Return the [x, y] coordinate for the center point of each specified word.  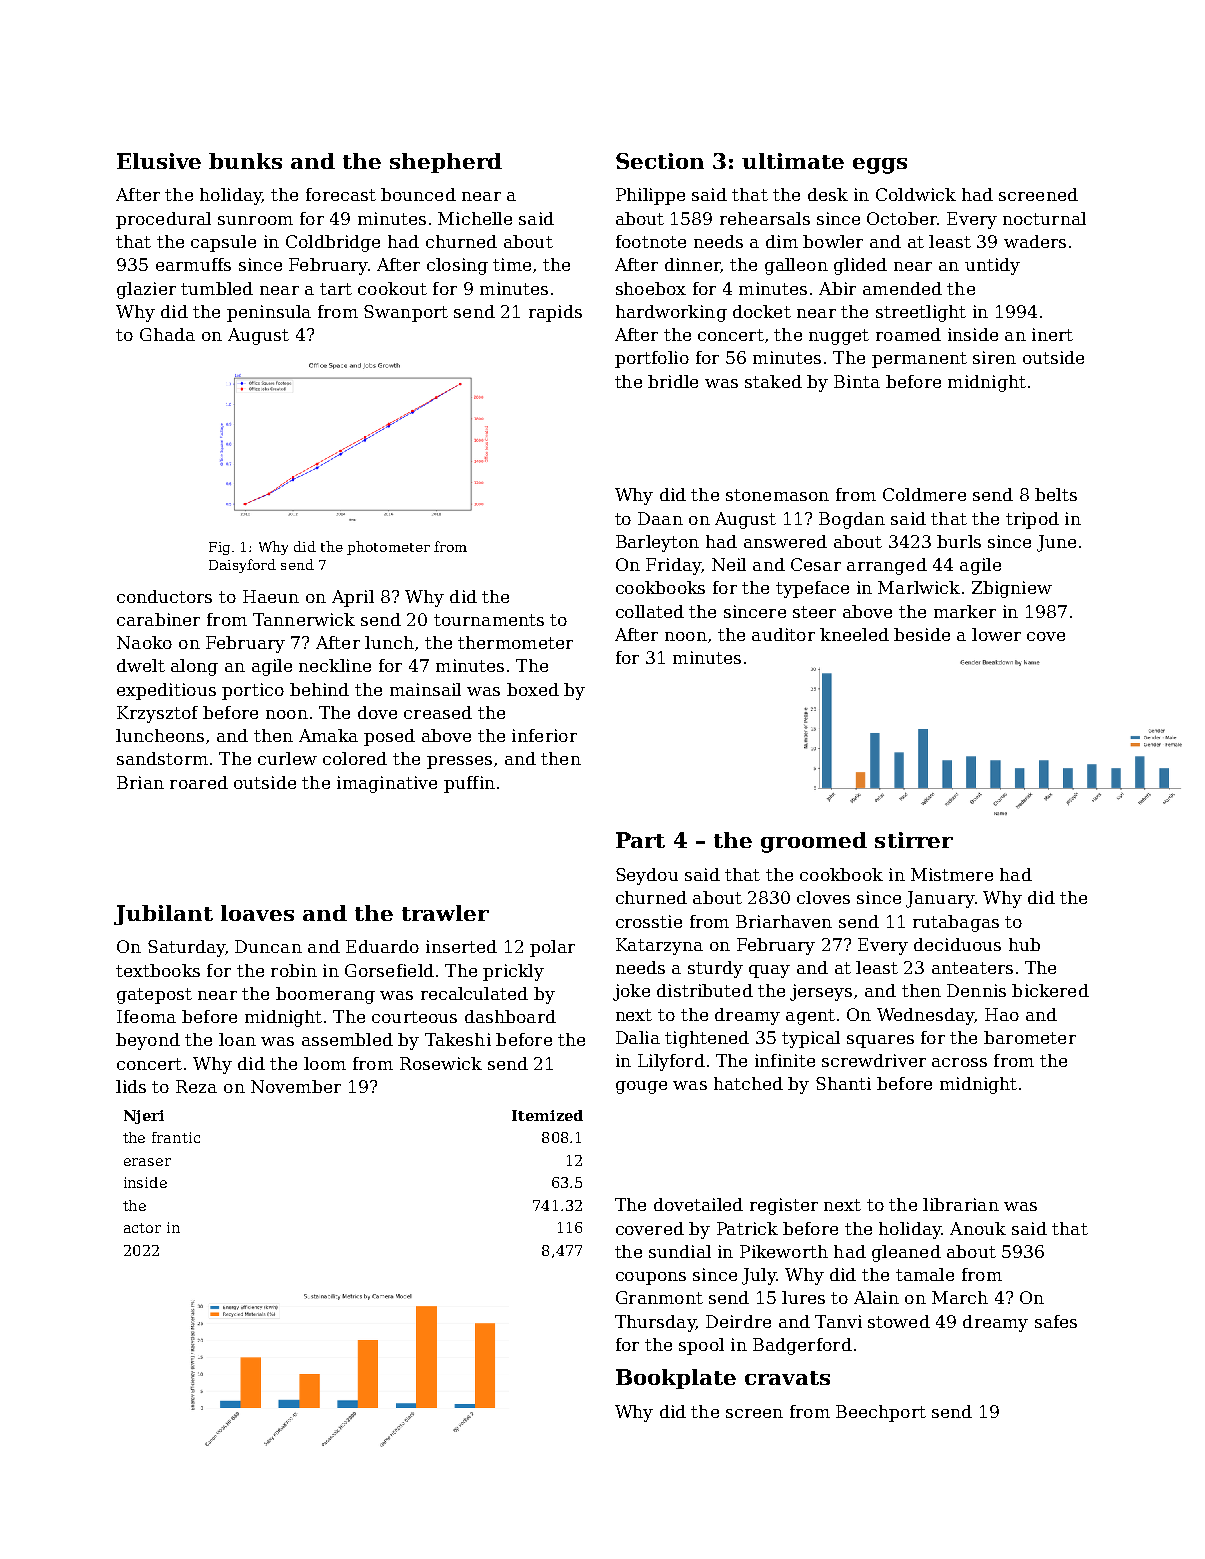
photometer [388, 548]
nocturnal [1044, 218]
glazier [146, 290]
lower [996, 634]
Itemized [547, 1115]
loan [237, 1039]
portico [253, 691]
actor [142, 1228]
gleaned [906, 1253]
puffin [469, 784]
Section [660, 161]
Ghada [167, 334]
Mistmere [952, 874]
